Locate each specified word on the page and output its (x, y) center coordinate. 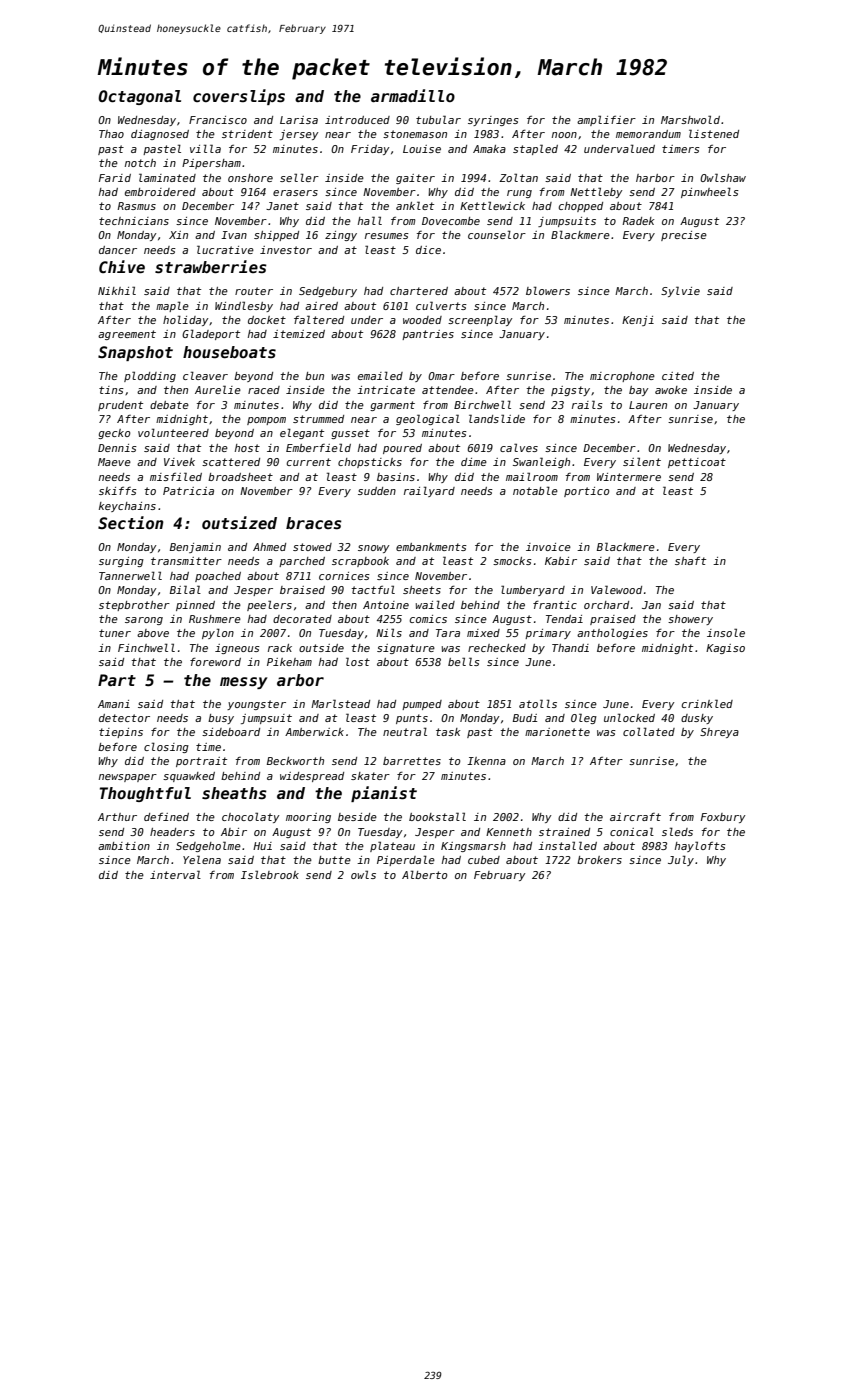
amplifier (606, 120)
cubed (484, 860)
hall (370, 220)
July (681, 860)
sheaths (234, 793)
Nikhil (117, 290)
